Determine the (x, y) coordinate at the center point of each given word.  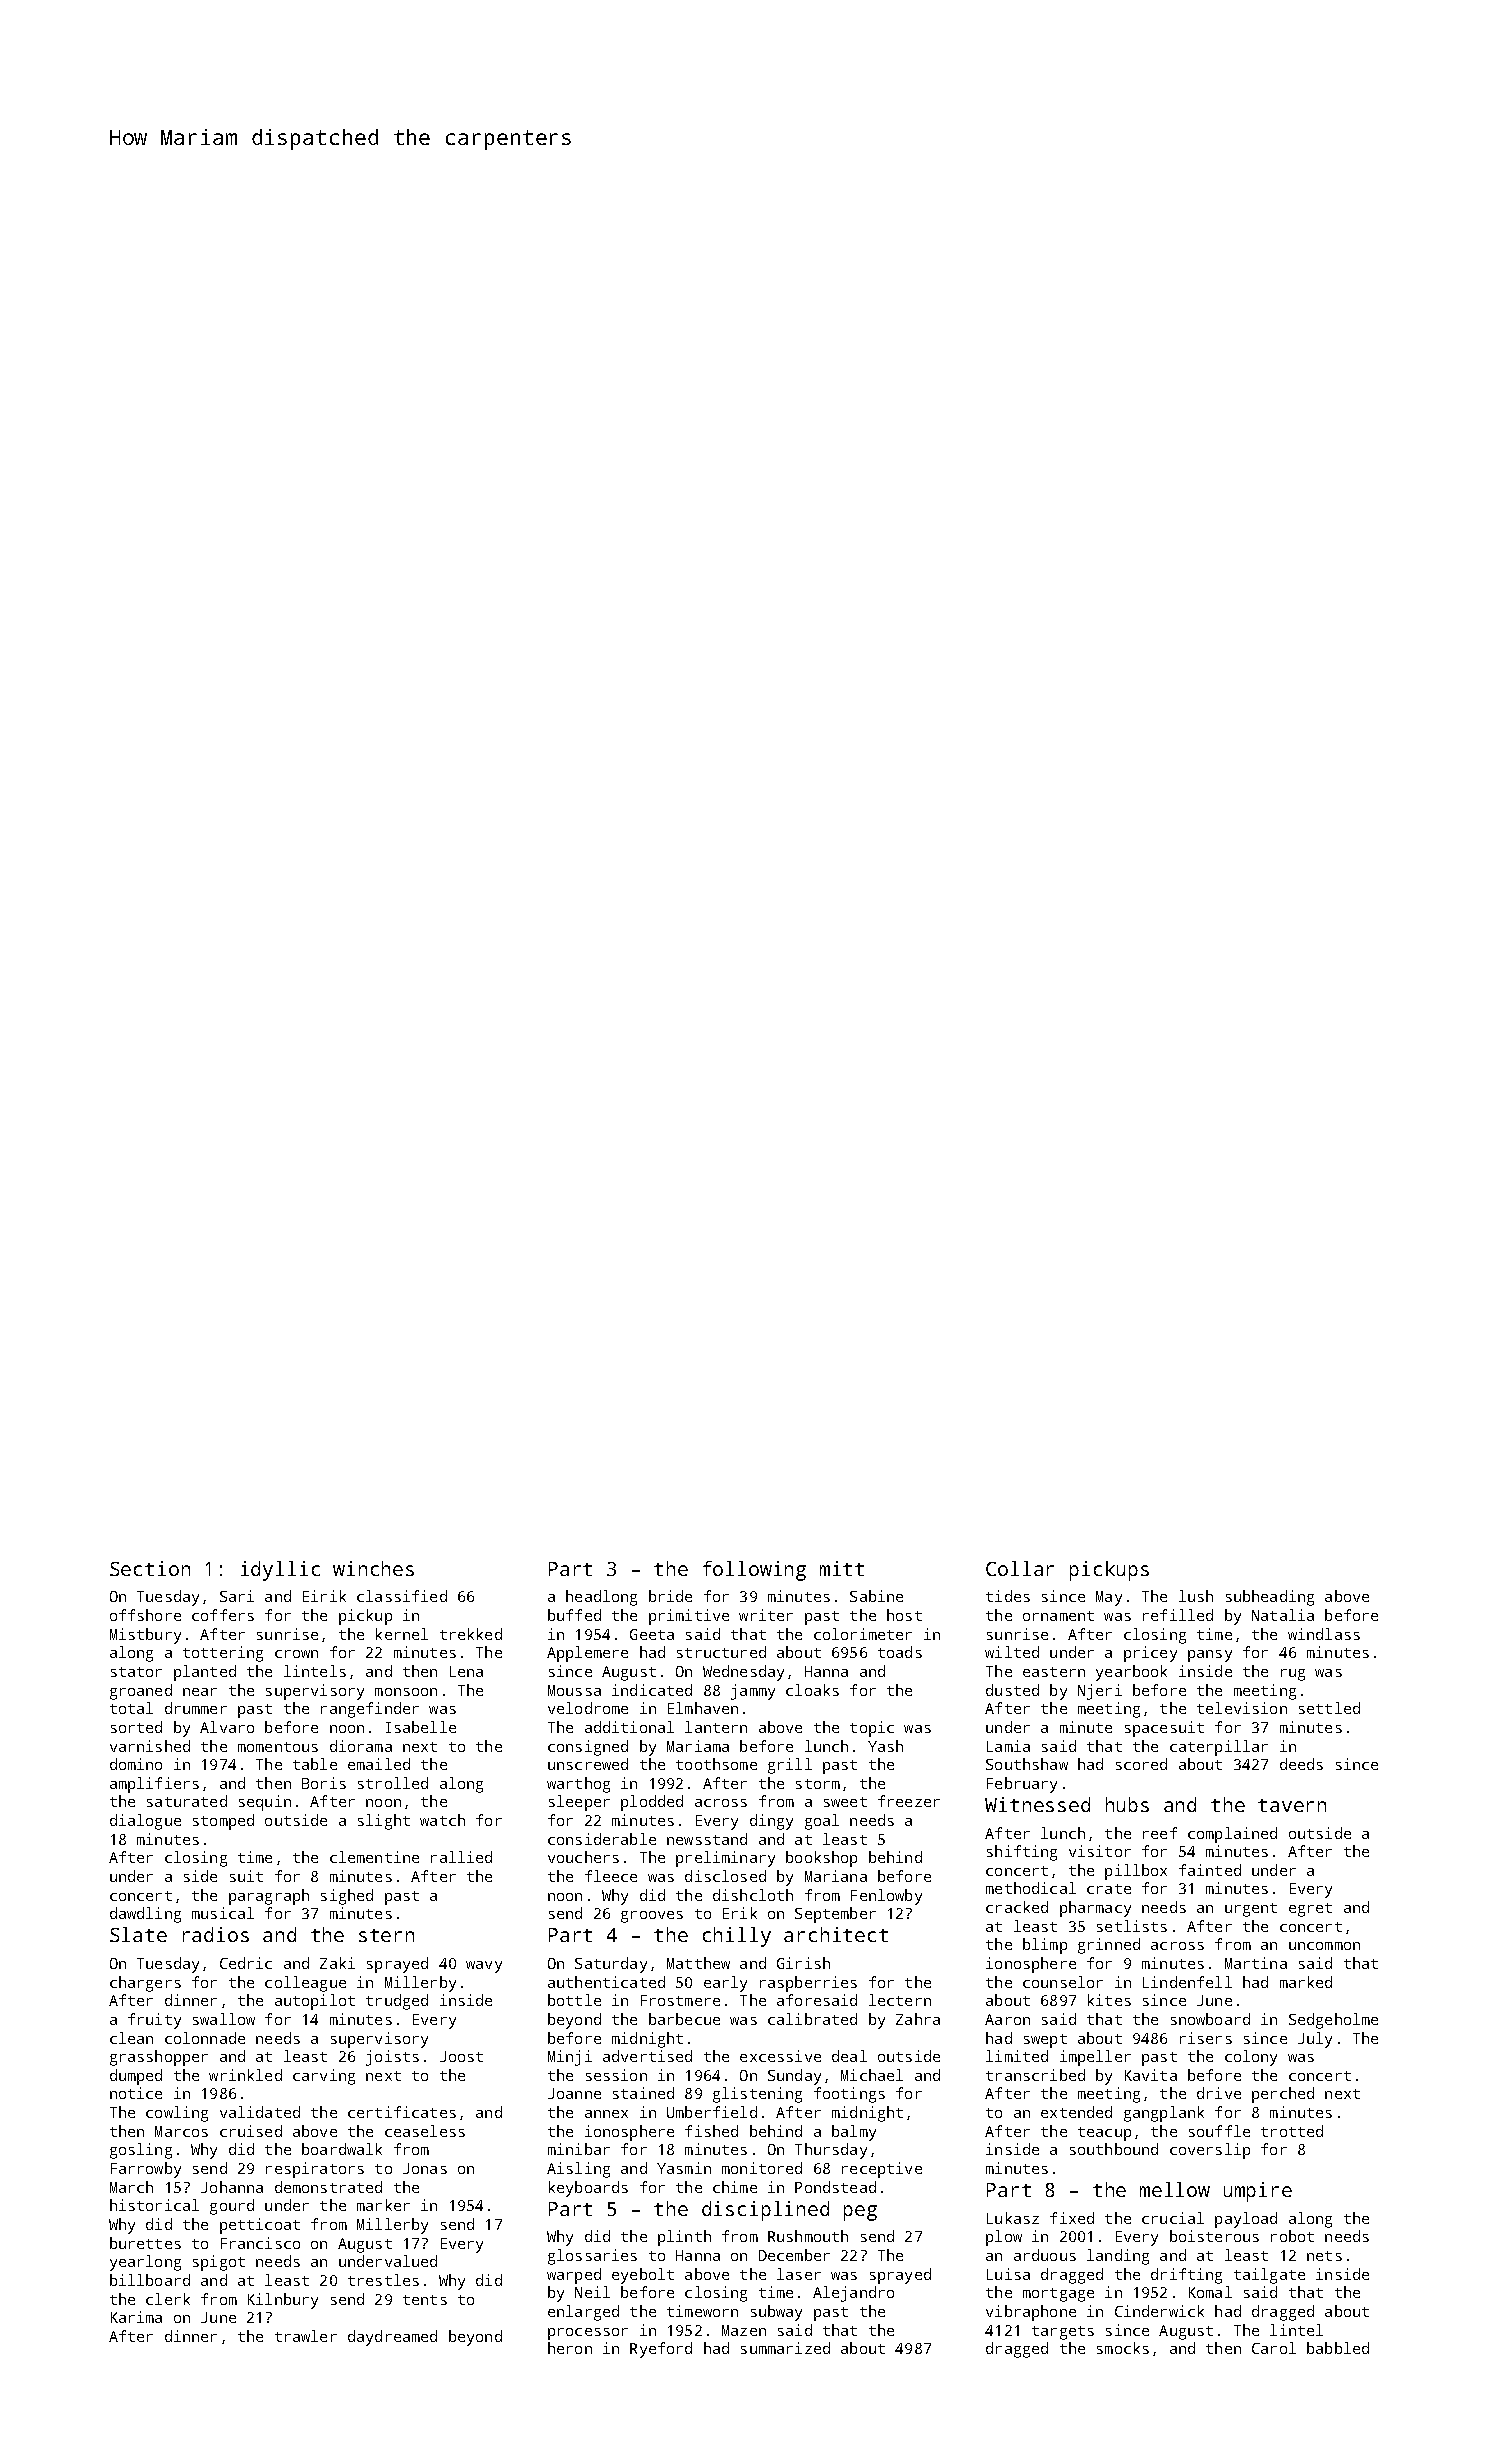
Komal (1210, 2292)
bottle (574, 2000)
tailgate (1269, 2276)
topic (872, 1729)
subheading (1270, 1598)
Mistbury (145, 1636)
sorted (136, 1727)
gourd (232, 2207)
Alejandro (853, 2294)
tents (425, 2300)
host (904, 1615)
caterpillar (1219, 1748)
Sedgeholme (1333, 2021)
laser (799, 2274)
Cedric (246, 1963)
